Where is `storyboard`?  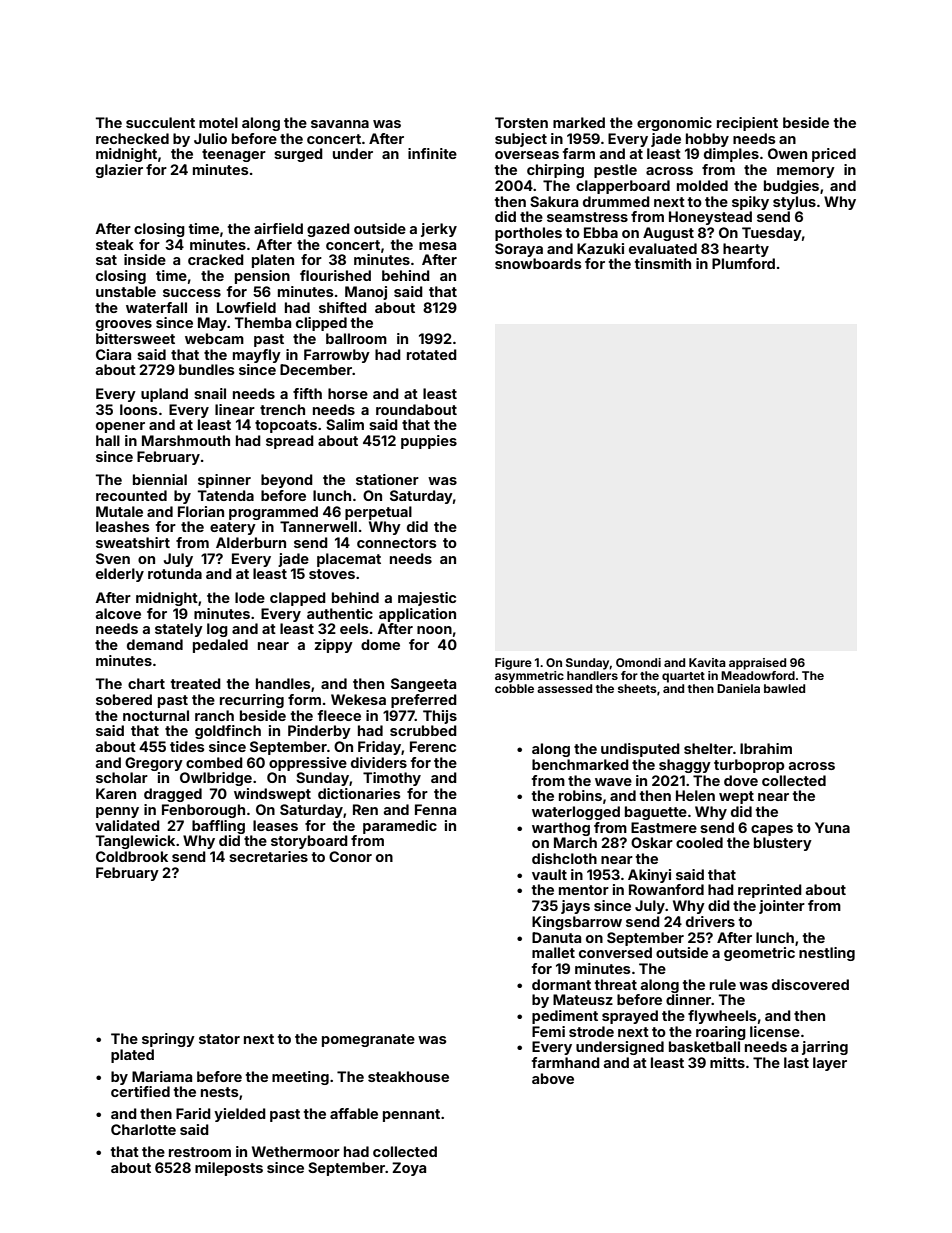 storyboard is located at coordinates (309, 842).
